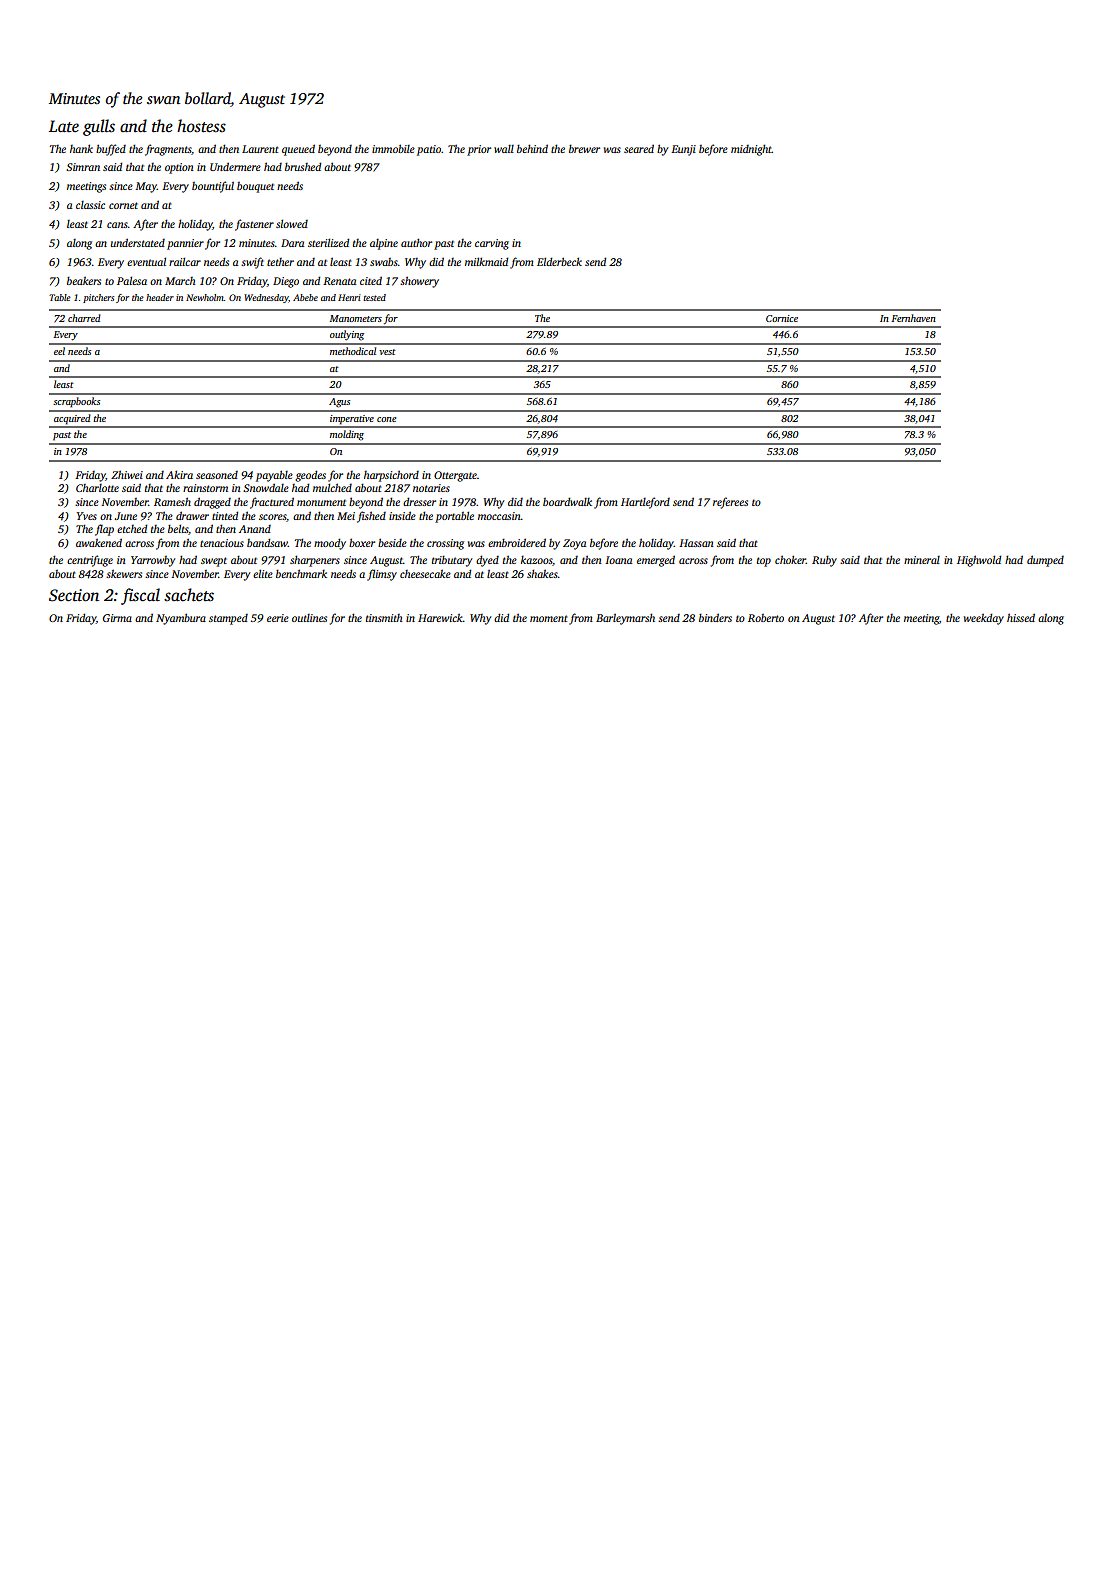  I want to click on fragments, so click(168, 150).
